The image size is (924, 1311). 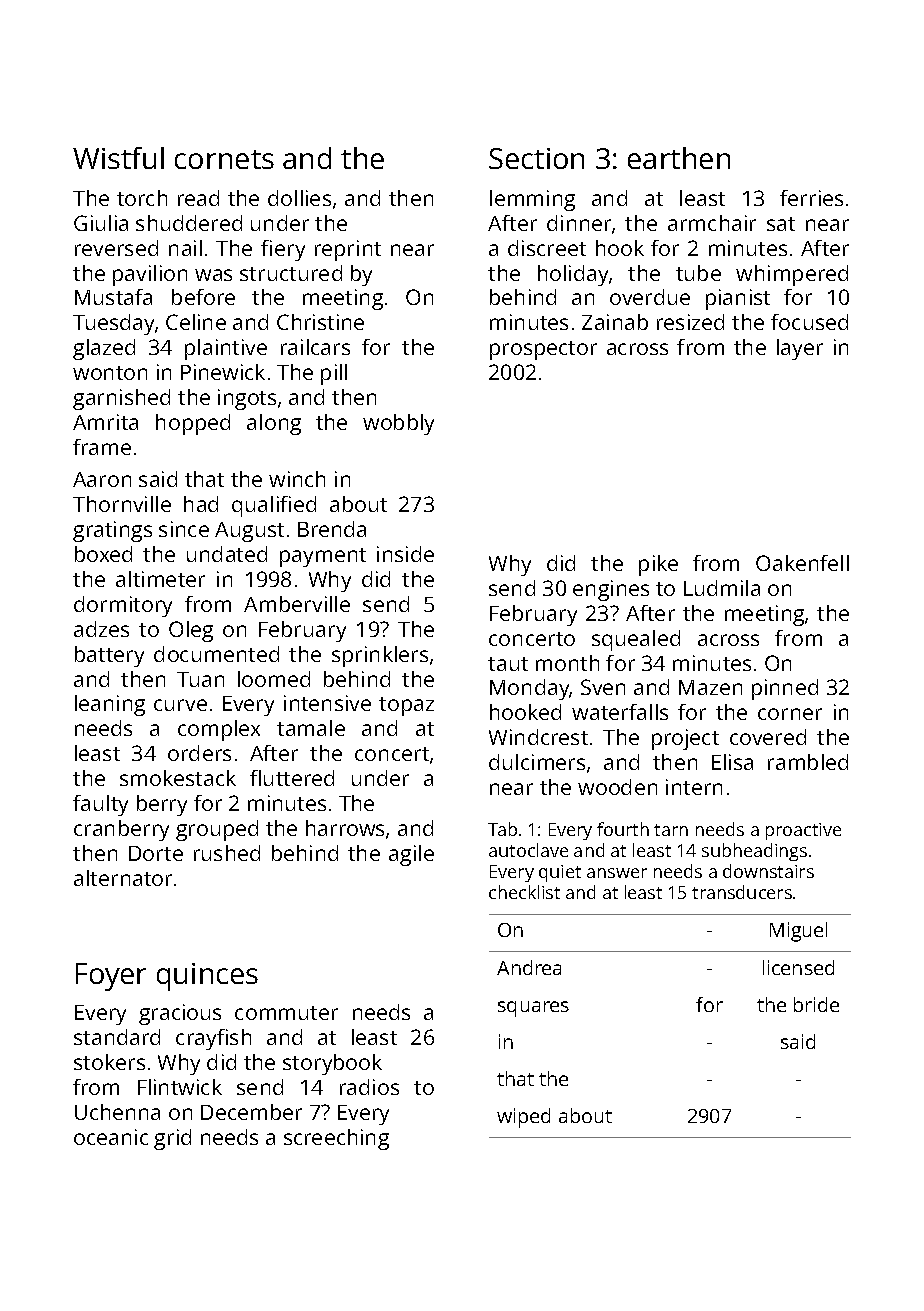 What do you see at coordinates (502, 829) in the image?
I see `Tab` at bounding box center [502, 829].
